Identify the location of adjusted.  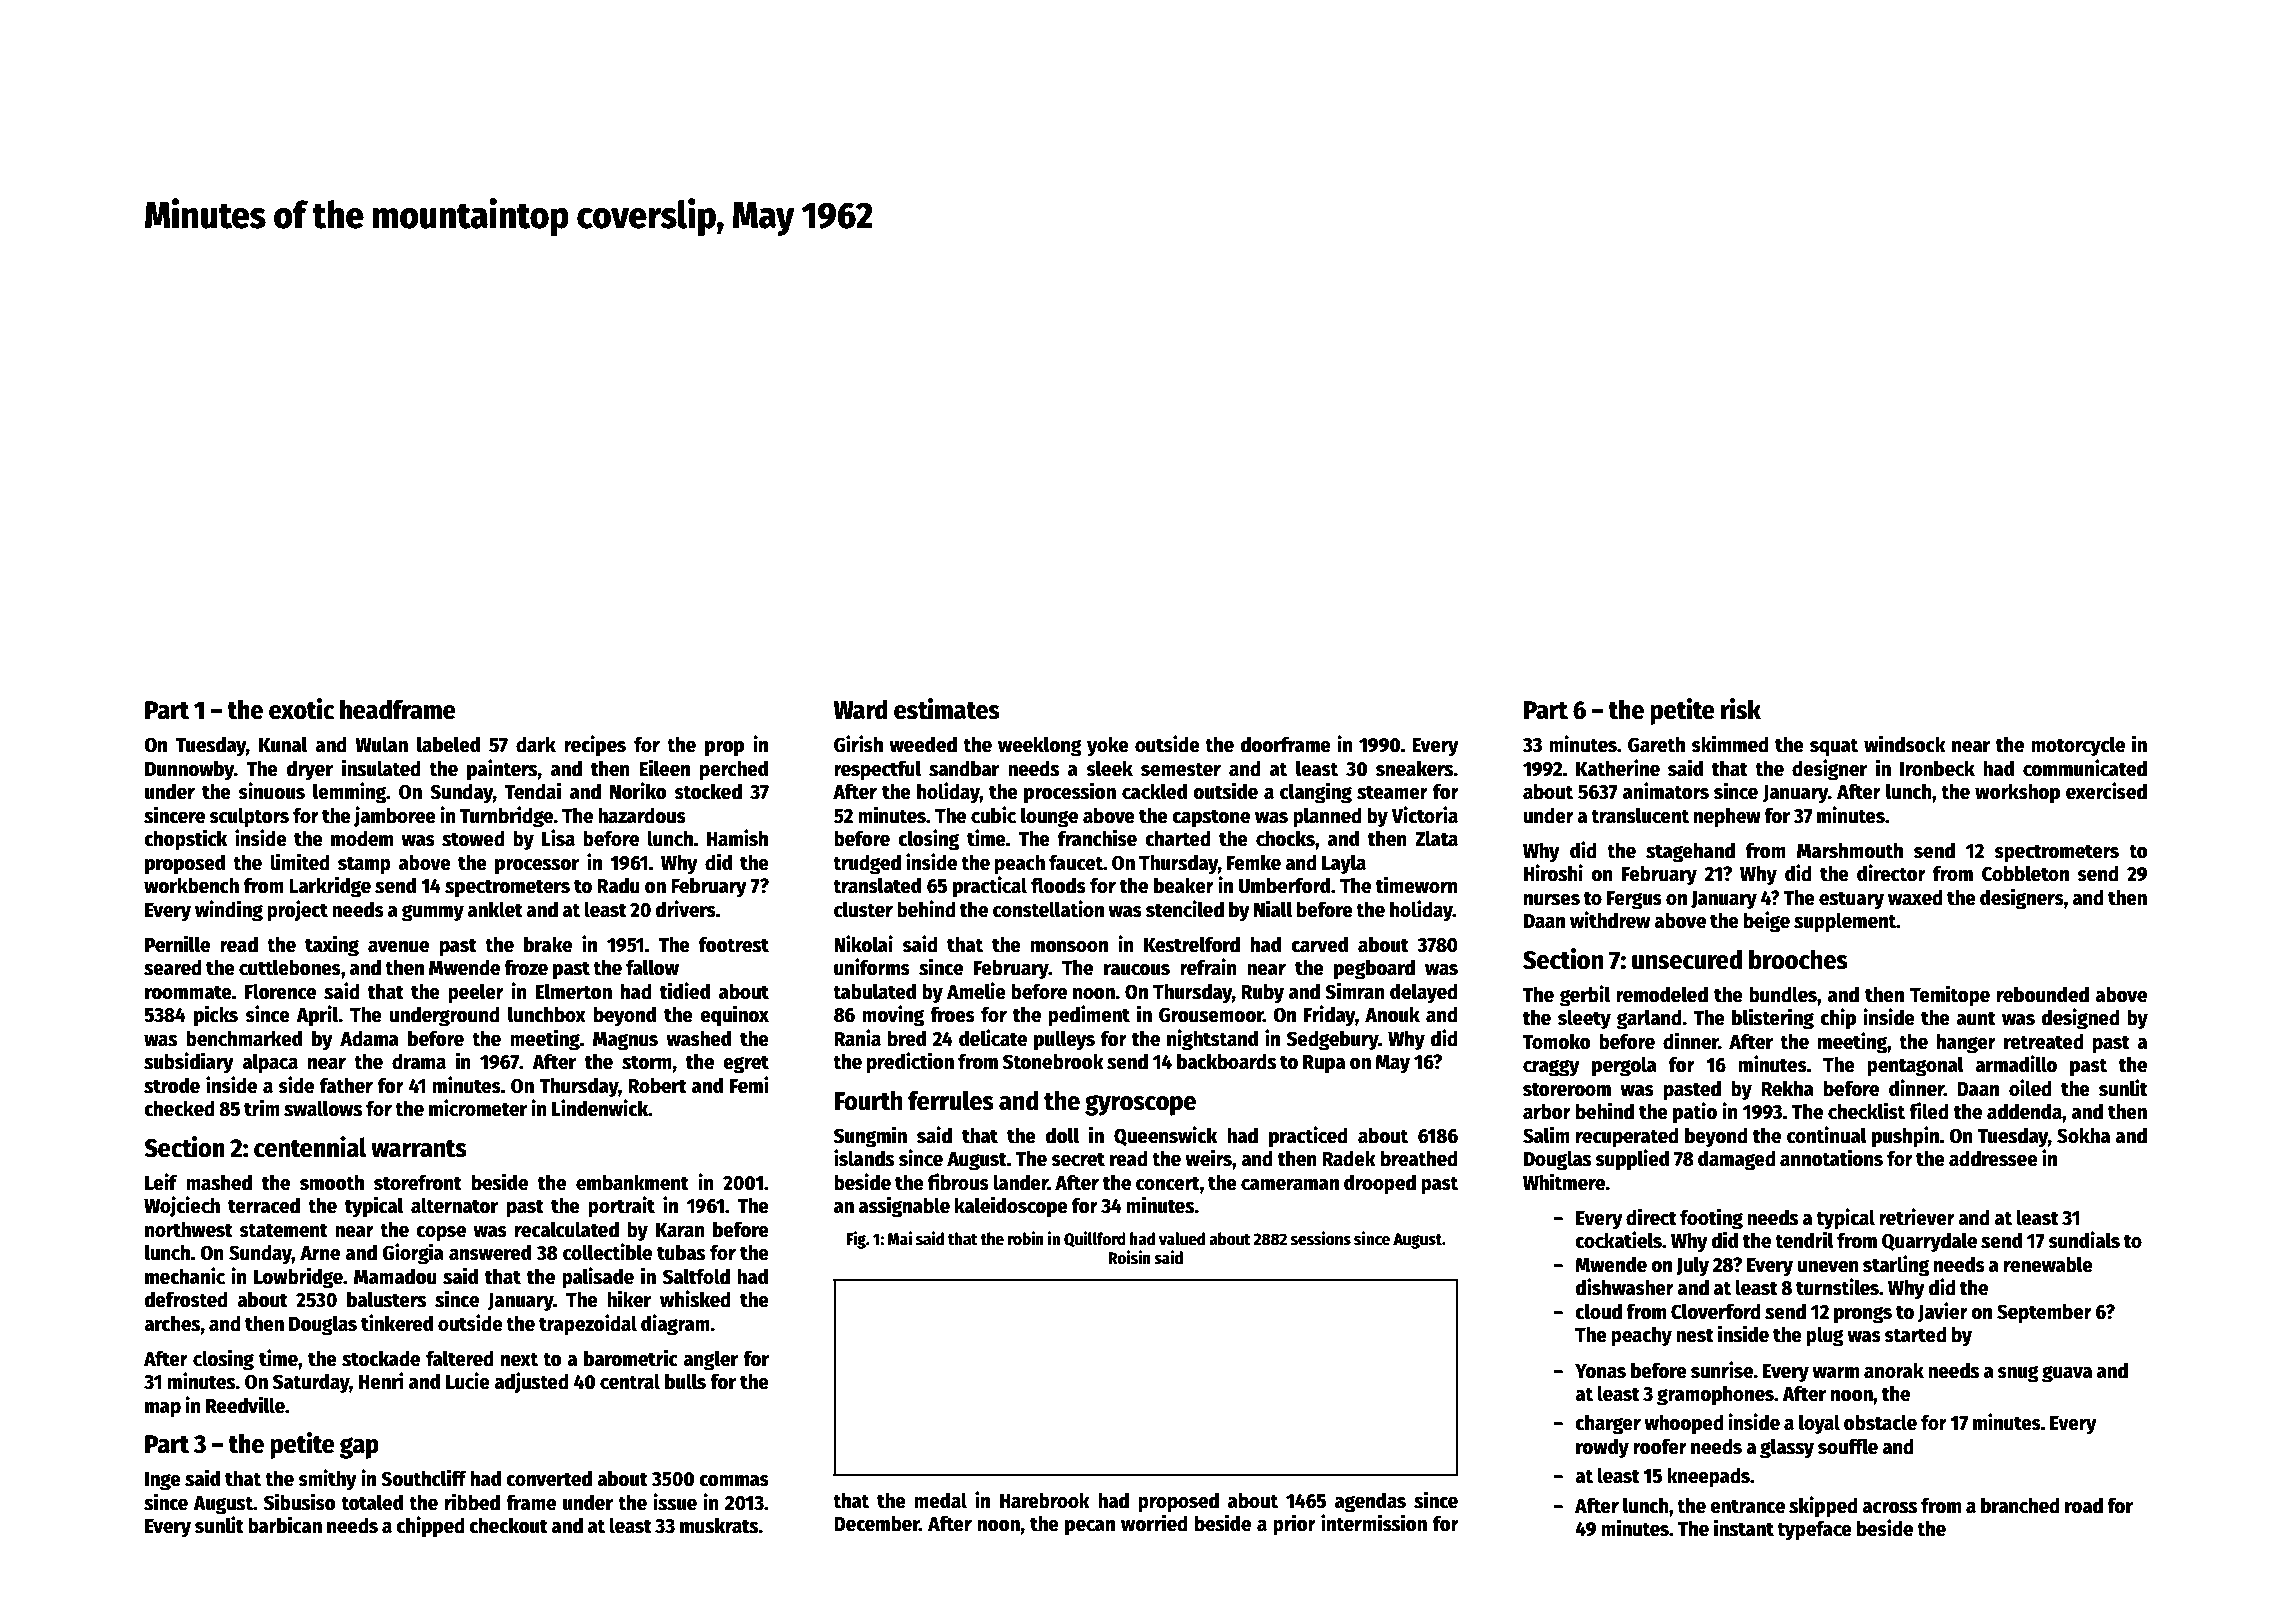
(531, 1382).
